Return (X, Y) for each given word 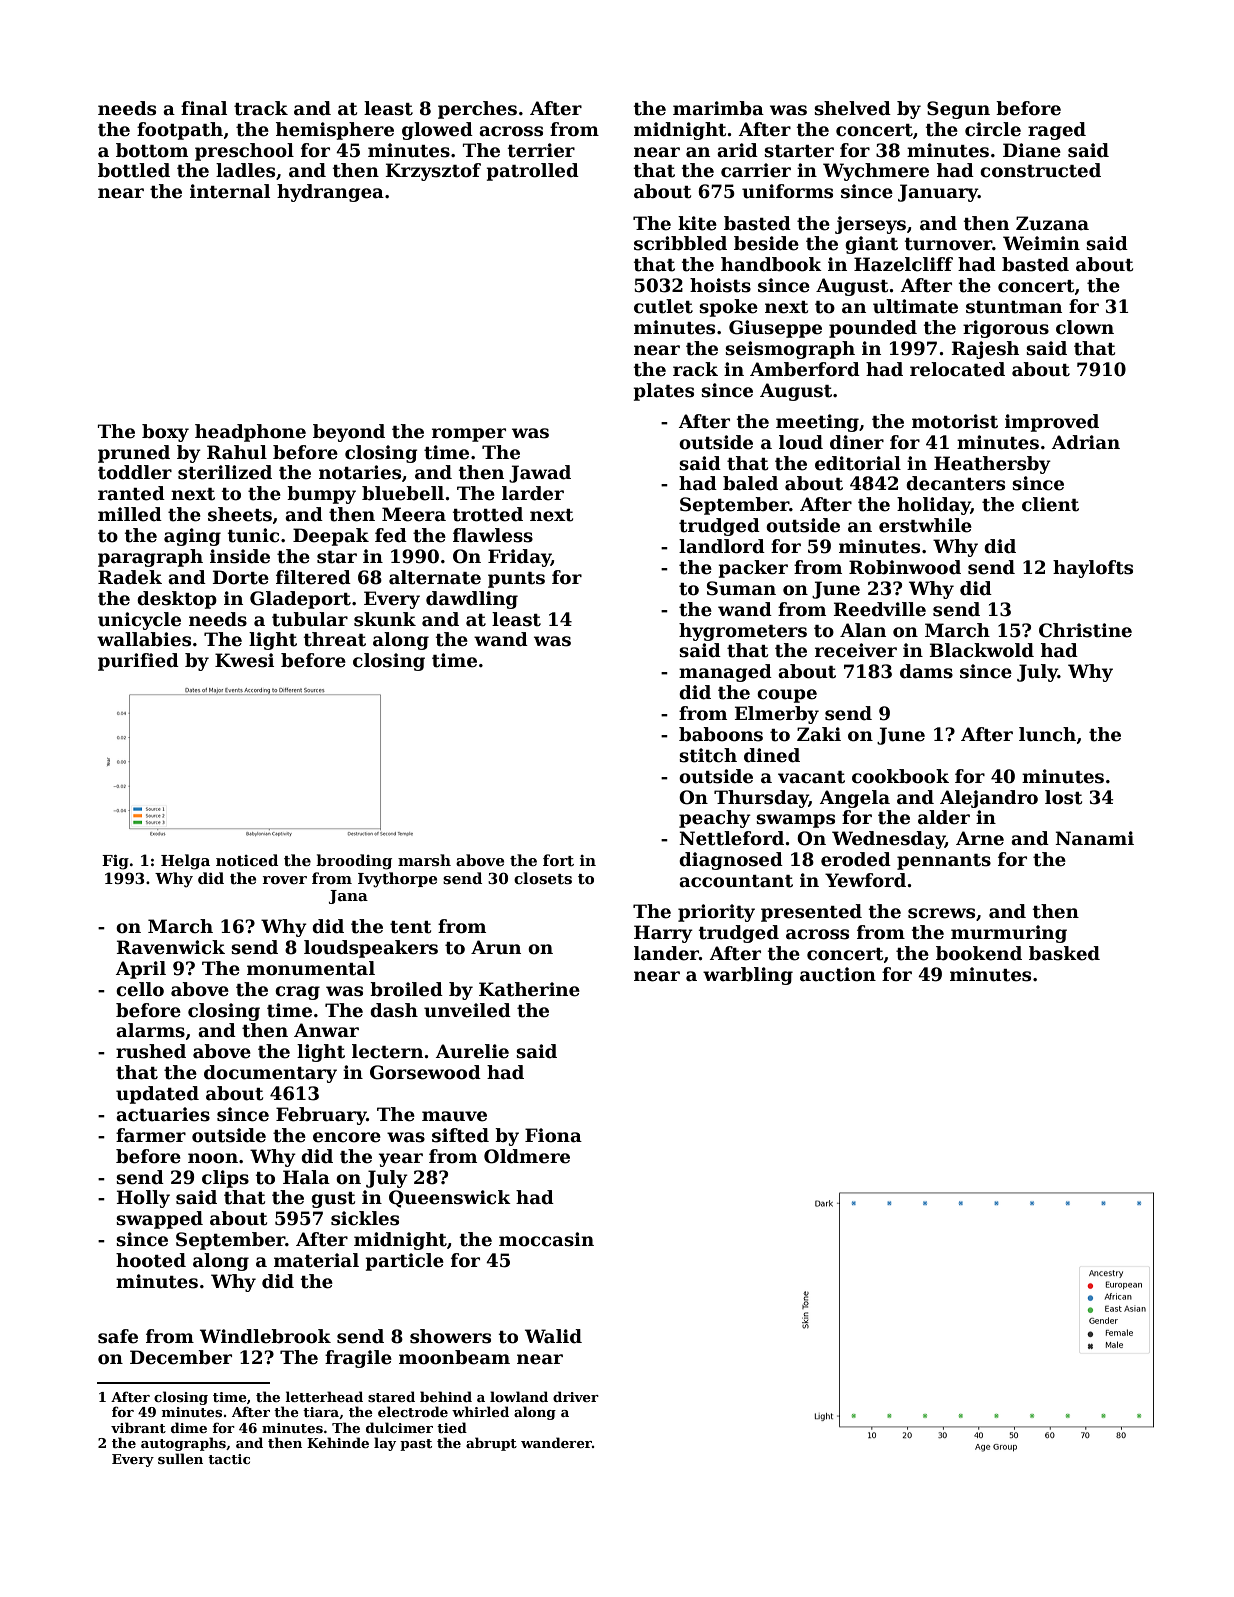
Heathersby (992, 465)
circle (993, 129)
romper (469, 435)
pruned (134, 454)
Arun (496, 947)
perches (477, 110)
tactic (229, 1459)
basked (1064, 953)
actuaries (163, 1114)
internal (230, 191)
